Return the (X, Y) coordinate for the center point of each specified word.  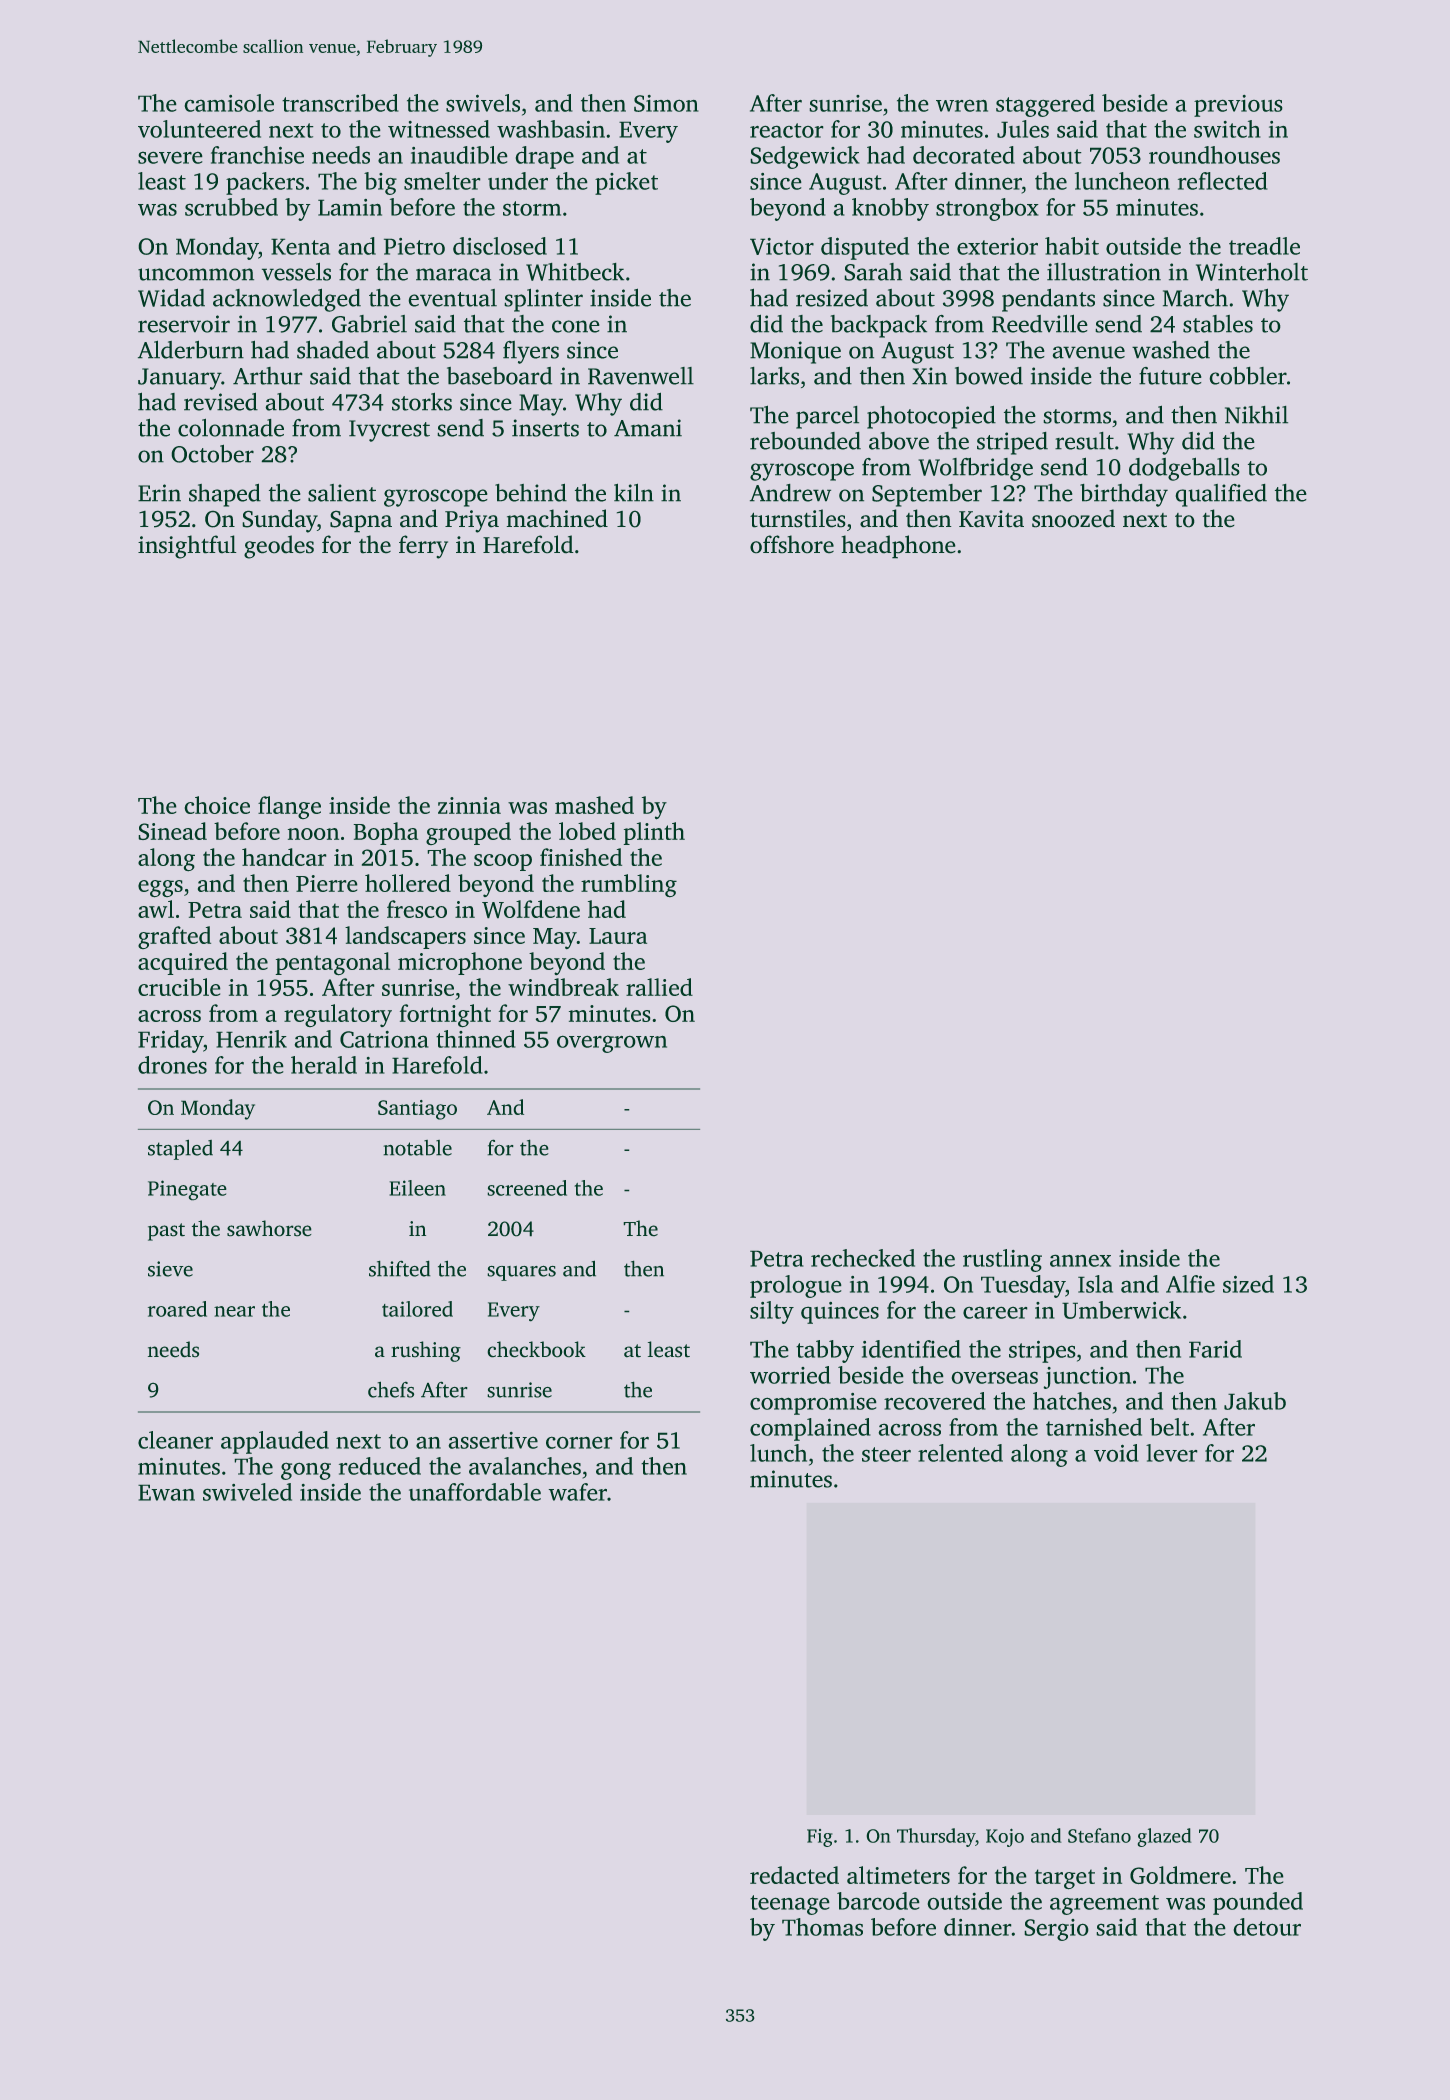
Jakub (1255, 1401)
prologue (796, 1286)
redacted (794, 1875)
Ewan (166, 1492)
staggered (1045, 105)
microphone (460, 963)
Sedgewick (805, 157)
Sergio (1056, 1930)
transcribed (340, 103)
